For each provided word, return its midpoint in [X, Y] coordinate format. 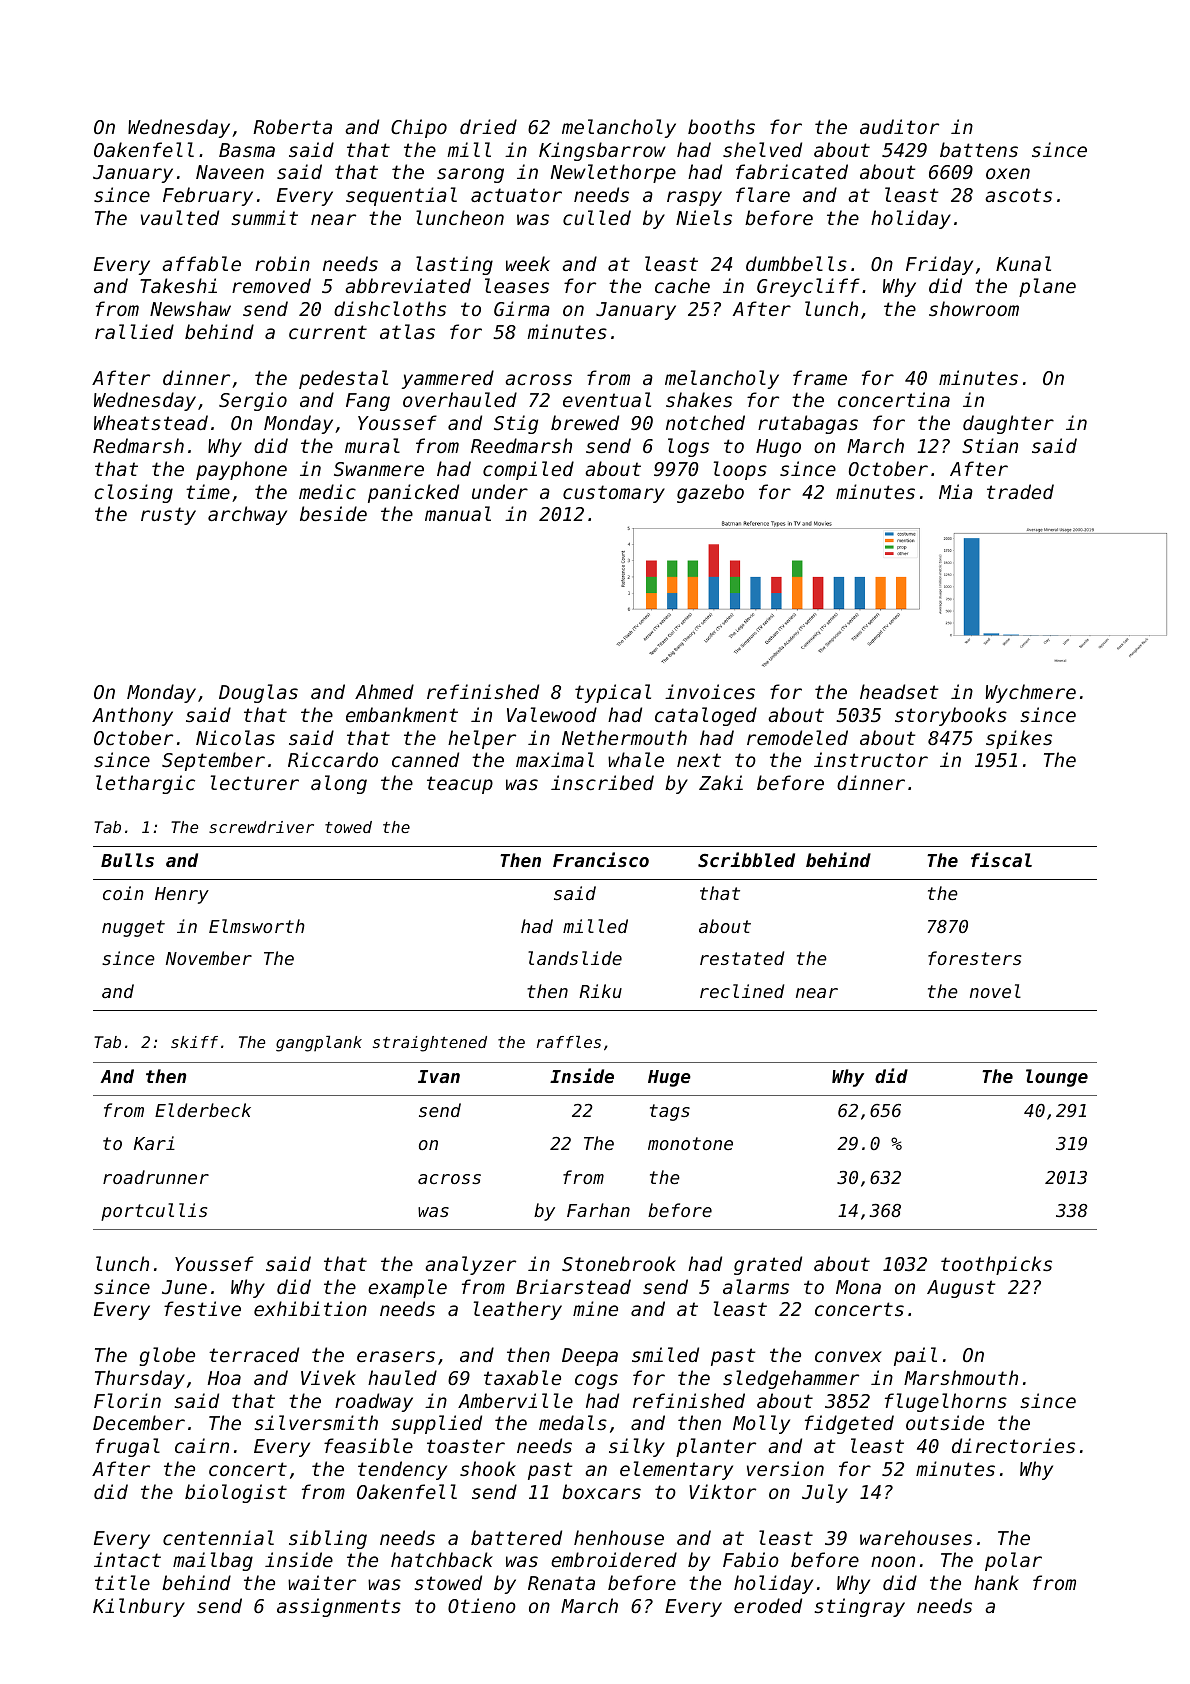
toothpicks [996, 1265]
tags [670, 1112]
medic [327, 491]
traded [1020, 491]
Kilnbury [139, 1607]
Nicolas [235, 737]
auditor [899, 126]
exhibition [310, 1308]
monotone [690, 1143]
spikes [1019, 739]
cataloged [706, 716]
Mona [858, 1287]
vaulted [180, 217]
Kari [154, 1143]
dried [488, 126]
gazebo [710, 493]
